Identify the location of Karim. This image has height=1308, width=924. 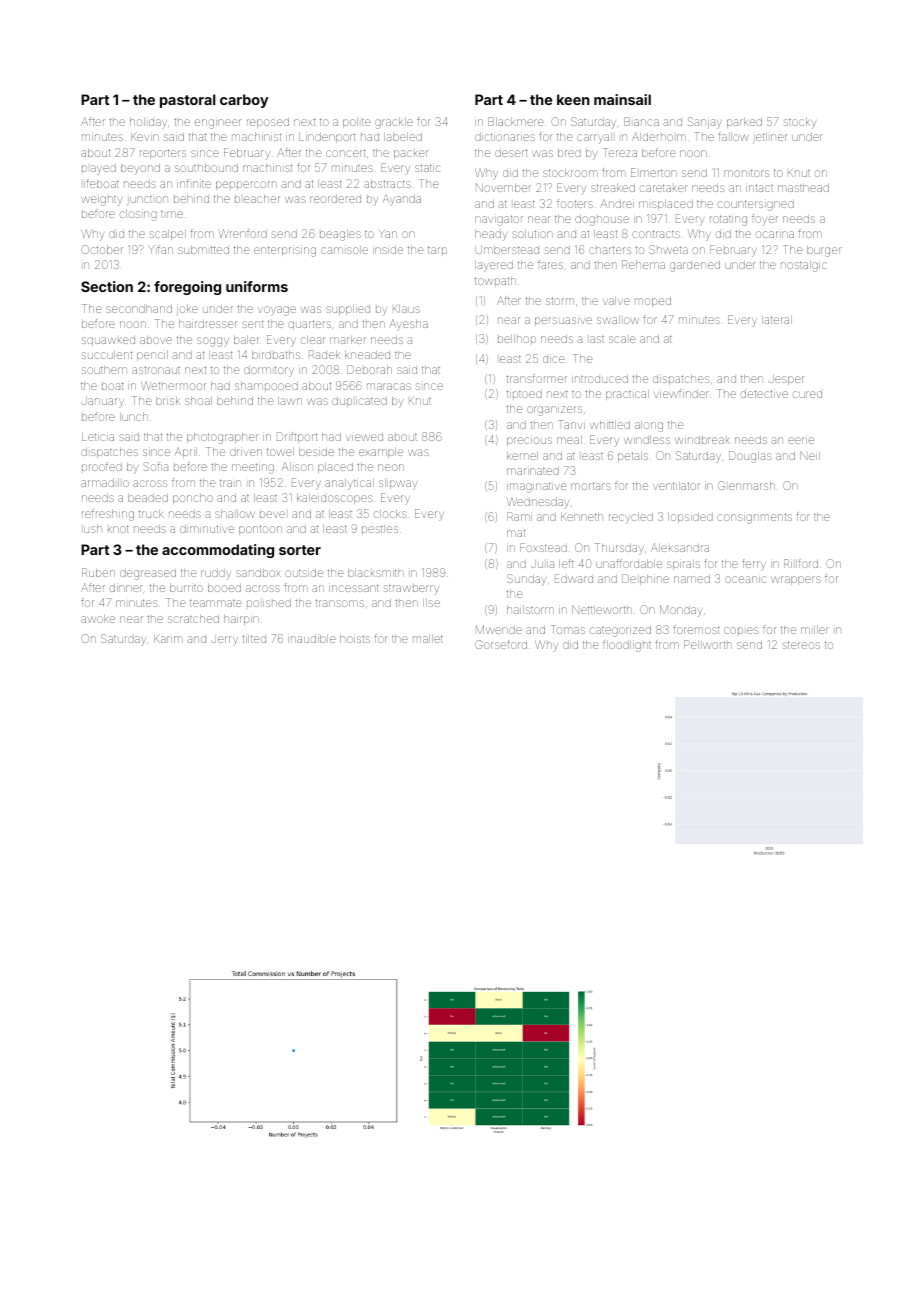
(168, 639).
